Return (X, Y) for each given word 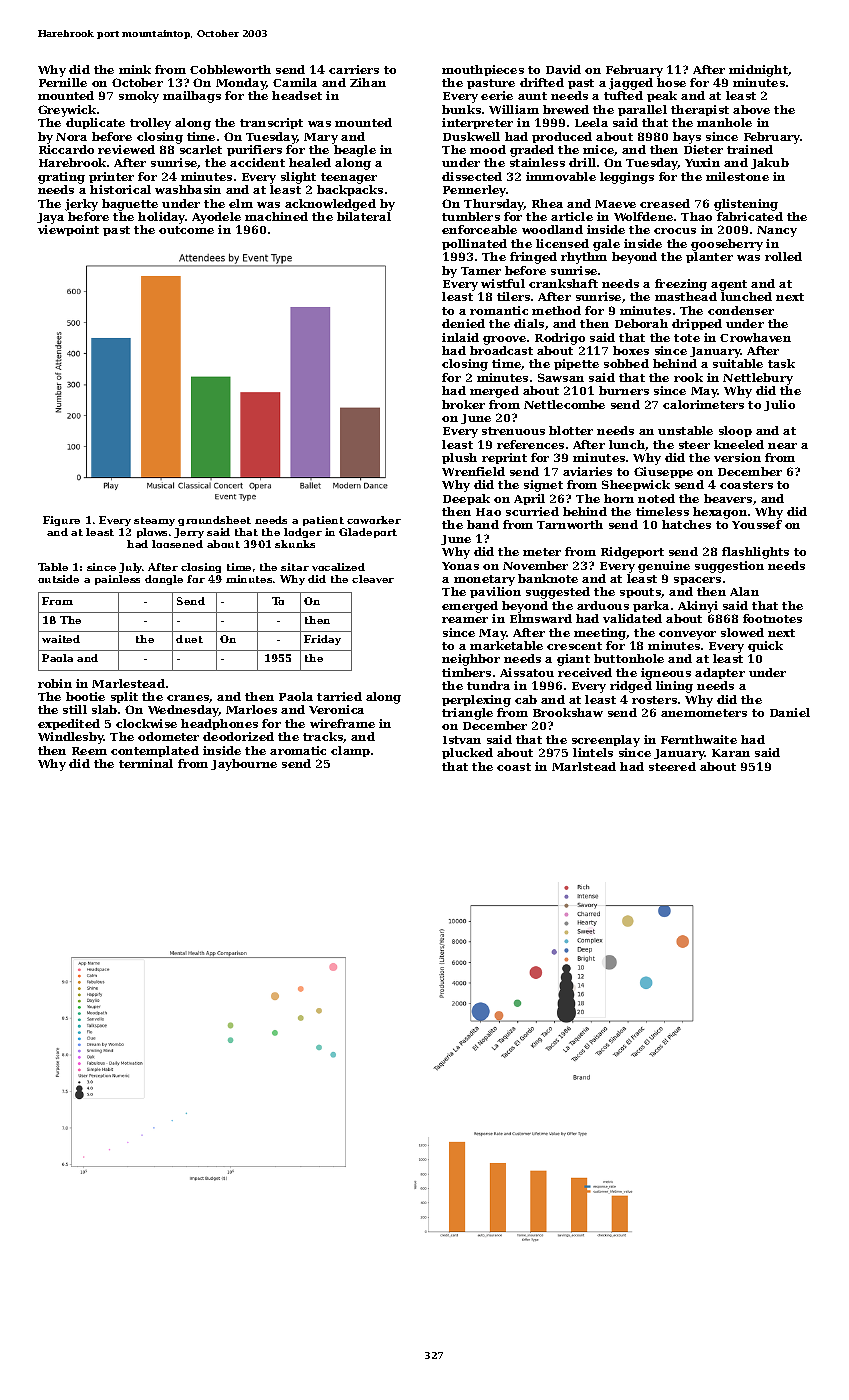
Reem (89, 751)
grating (61, 178)
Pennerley (474, 191)
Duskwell (471, 136)
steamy (154, 521)
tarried (339, 696)
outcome (186, 230)
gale (606, 245)
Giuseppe (663, 472)
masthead (686, 296)
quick (765, 646)
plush (459, 458)
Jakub (770, 163)
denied (463, 323)
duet (189, 639)
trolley (150, 124)
